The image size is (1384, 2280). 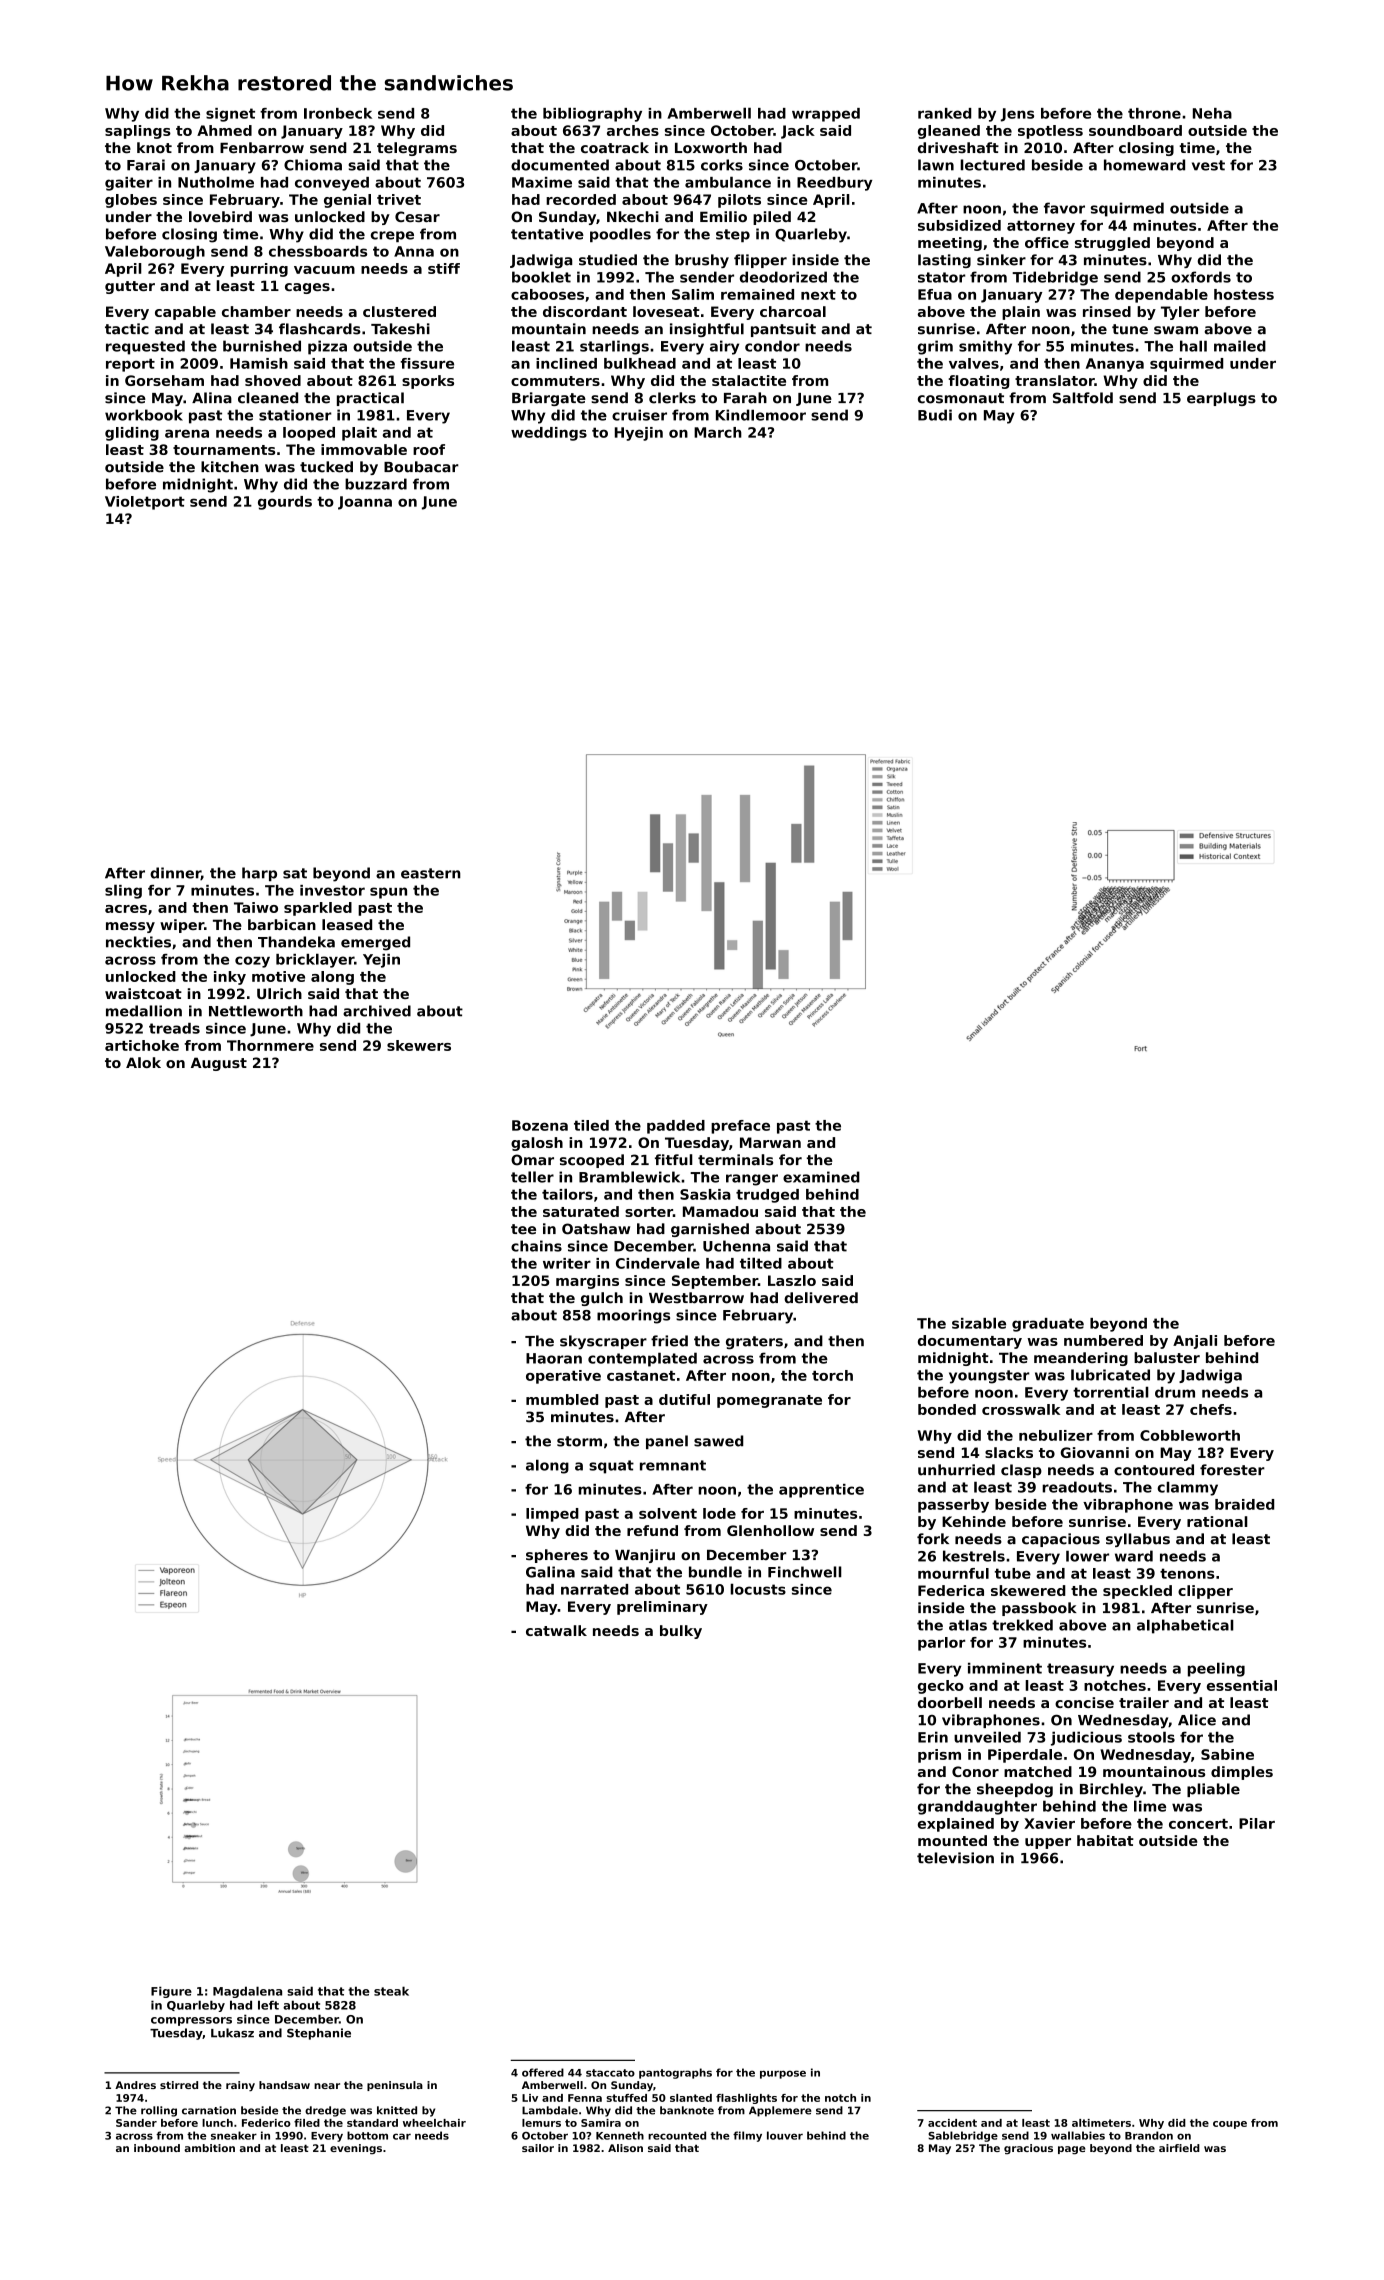 I want to click on wrapped, so click(x=826, y=115).
